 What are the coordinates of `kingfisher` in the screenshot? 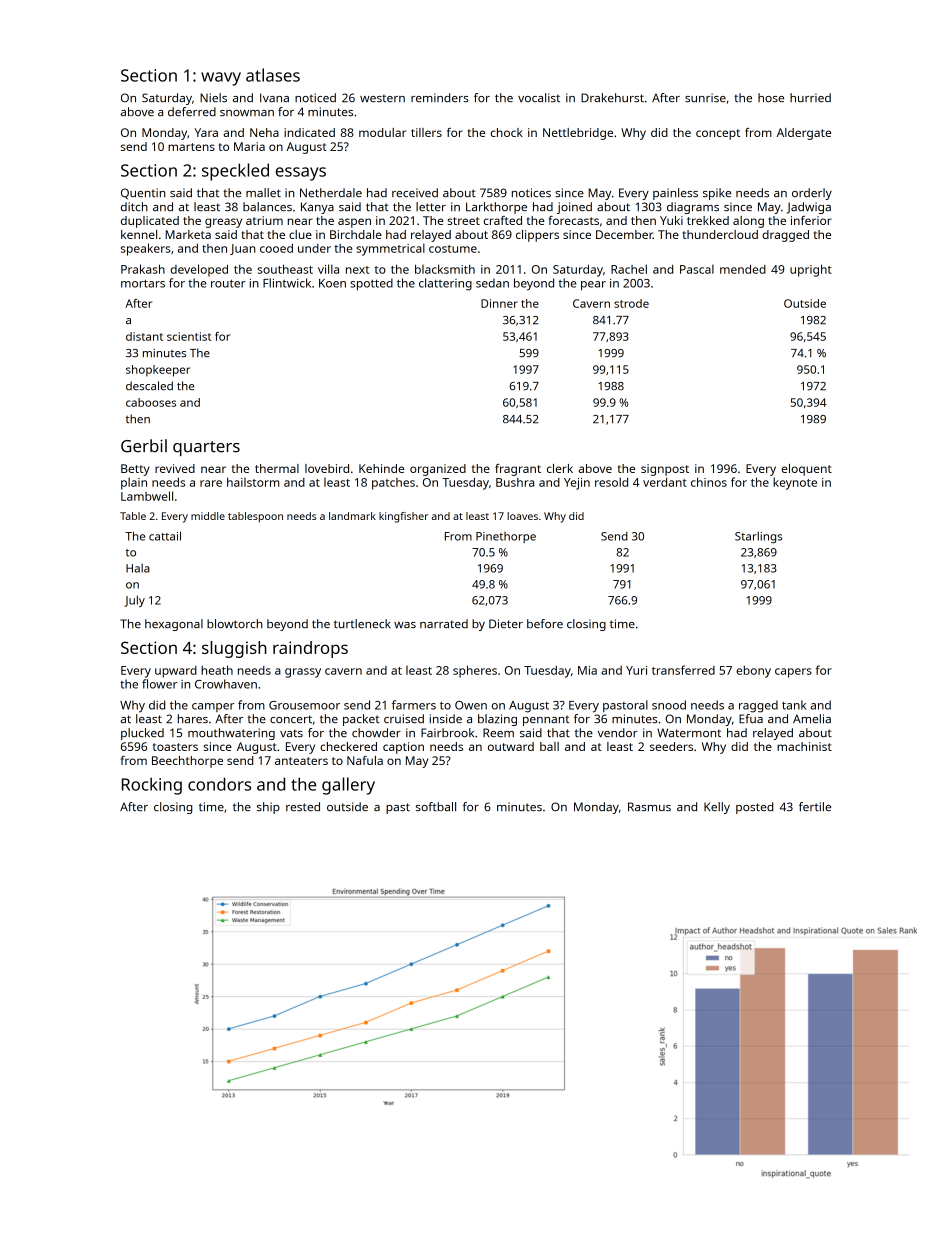 It's located at (403, 517).
